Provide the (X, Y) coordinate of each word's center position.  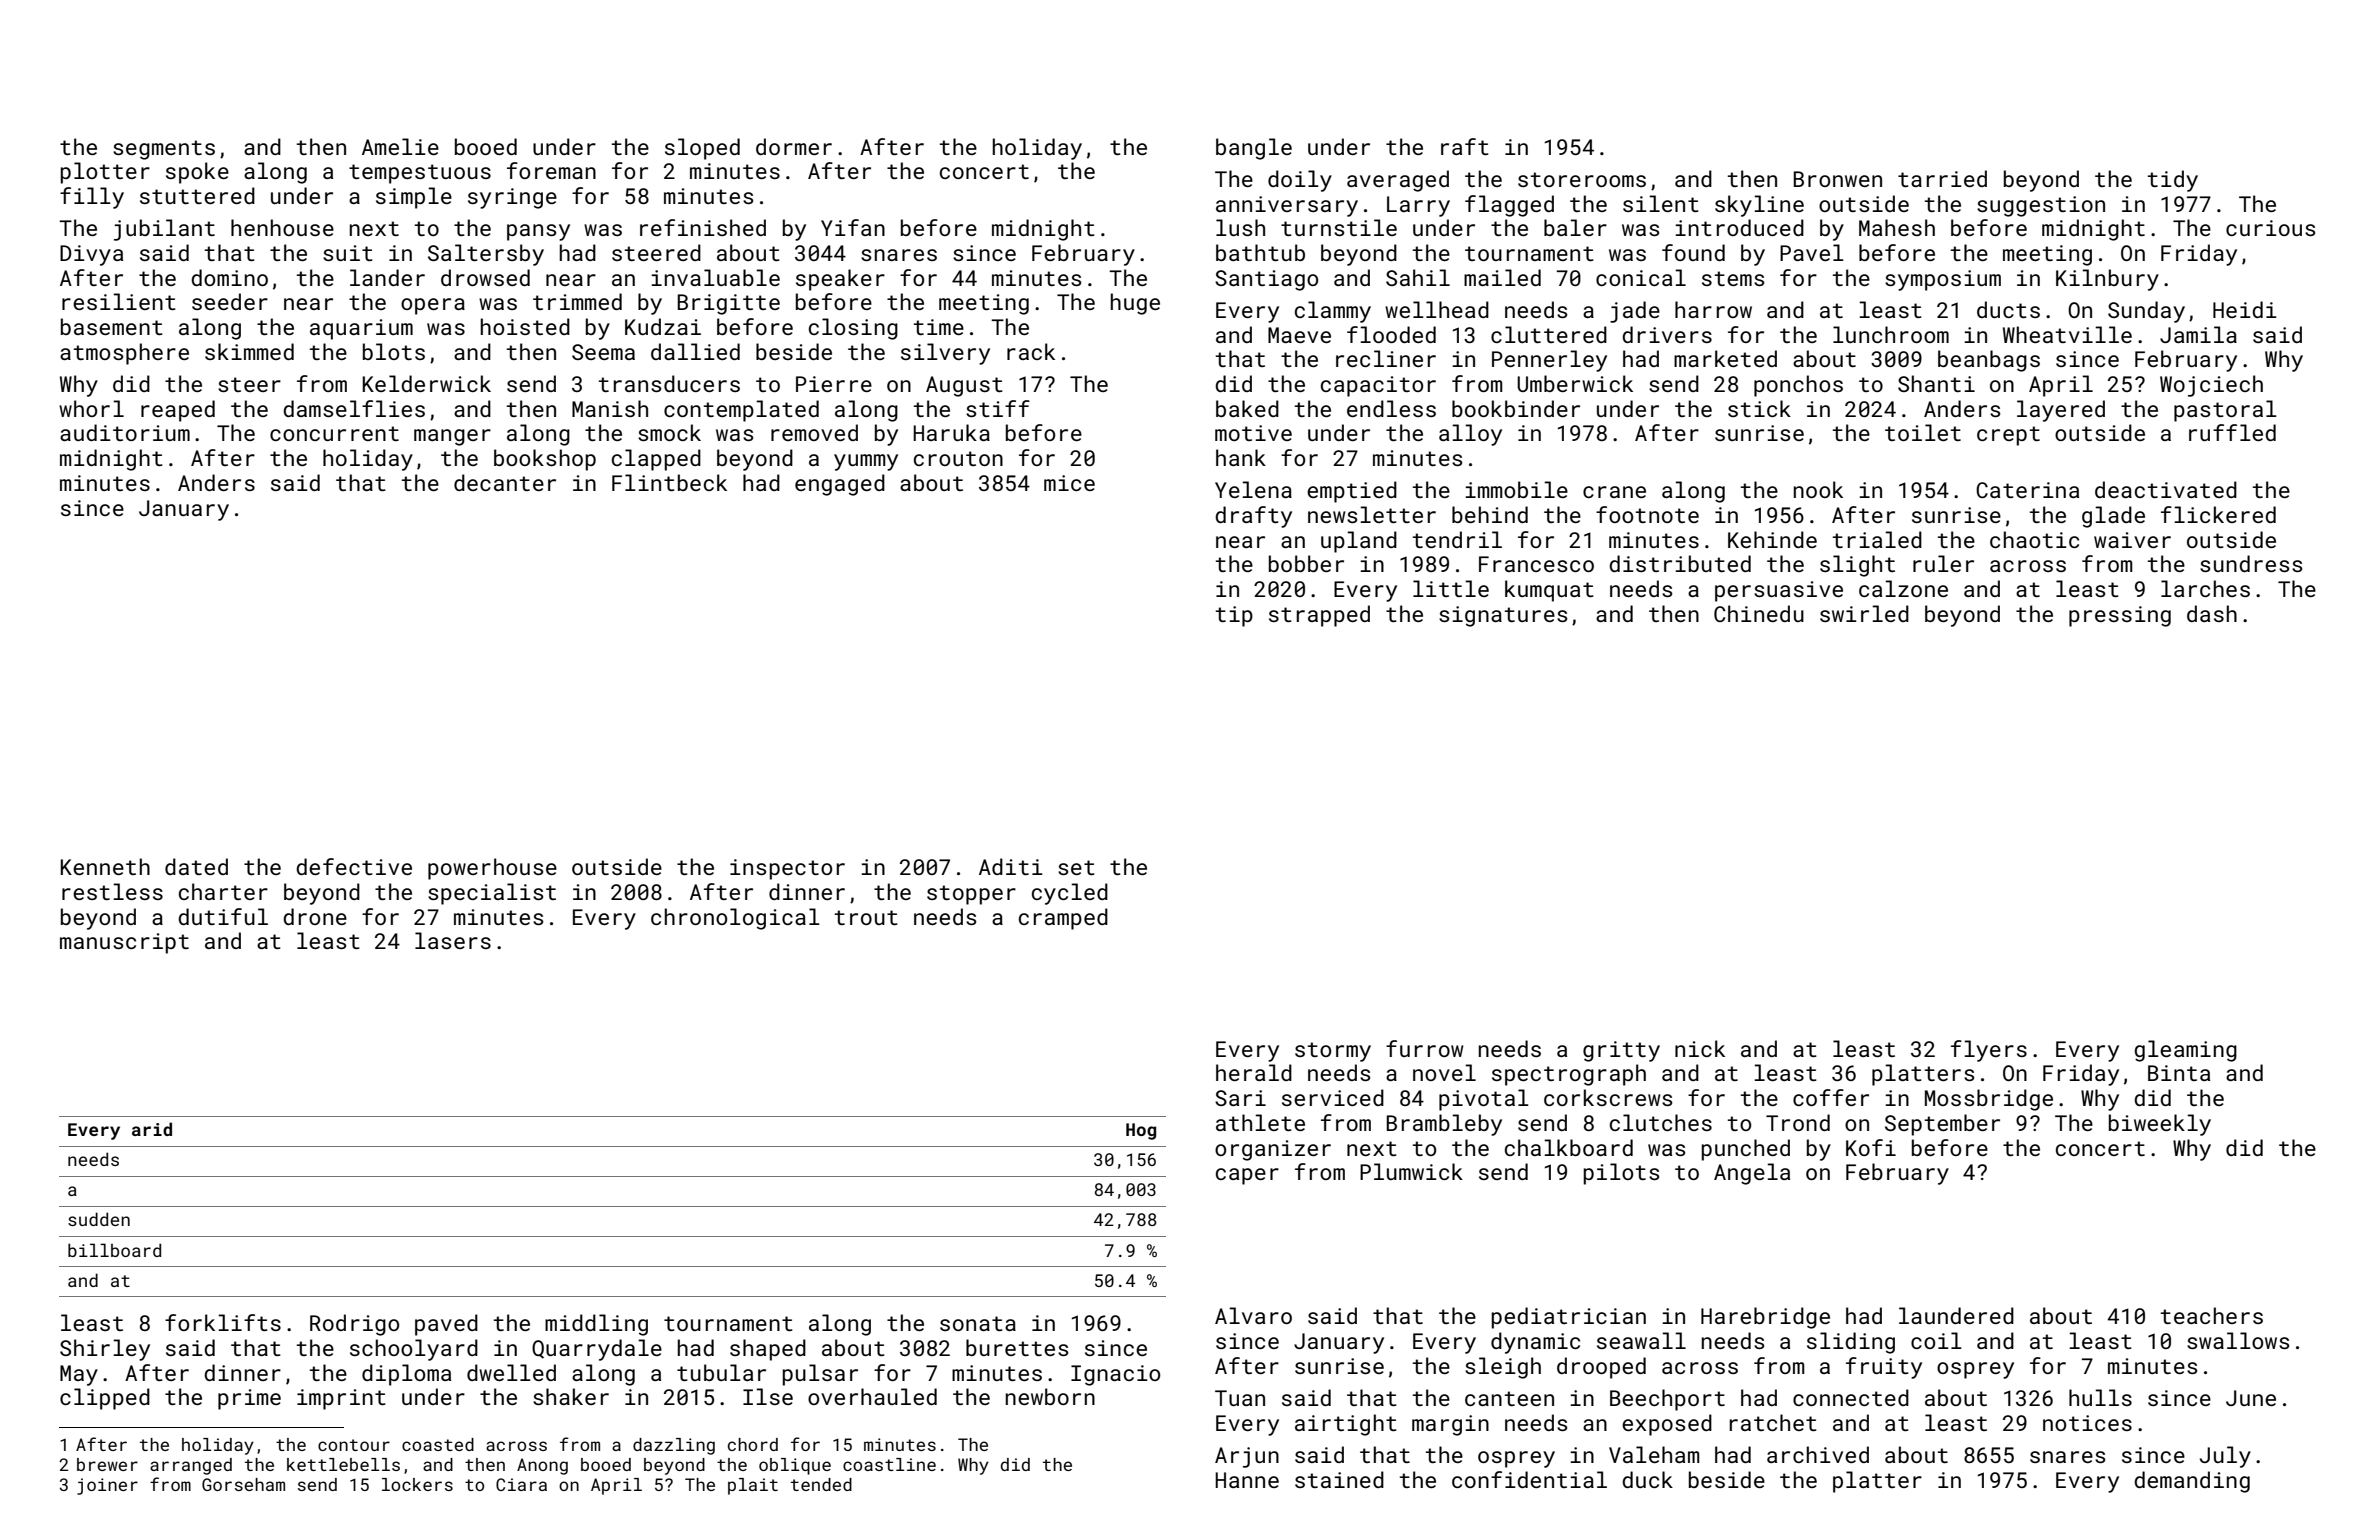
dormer (794, 146)
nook (1818, 489)
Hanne (1247, 1480)
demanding (2192, 1482)
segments (164, 150)
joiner (107, 1486)
